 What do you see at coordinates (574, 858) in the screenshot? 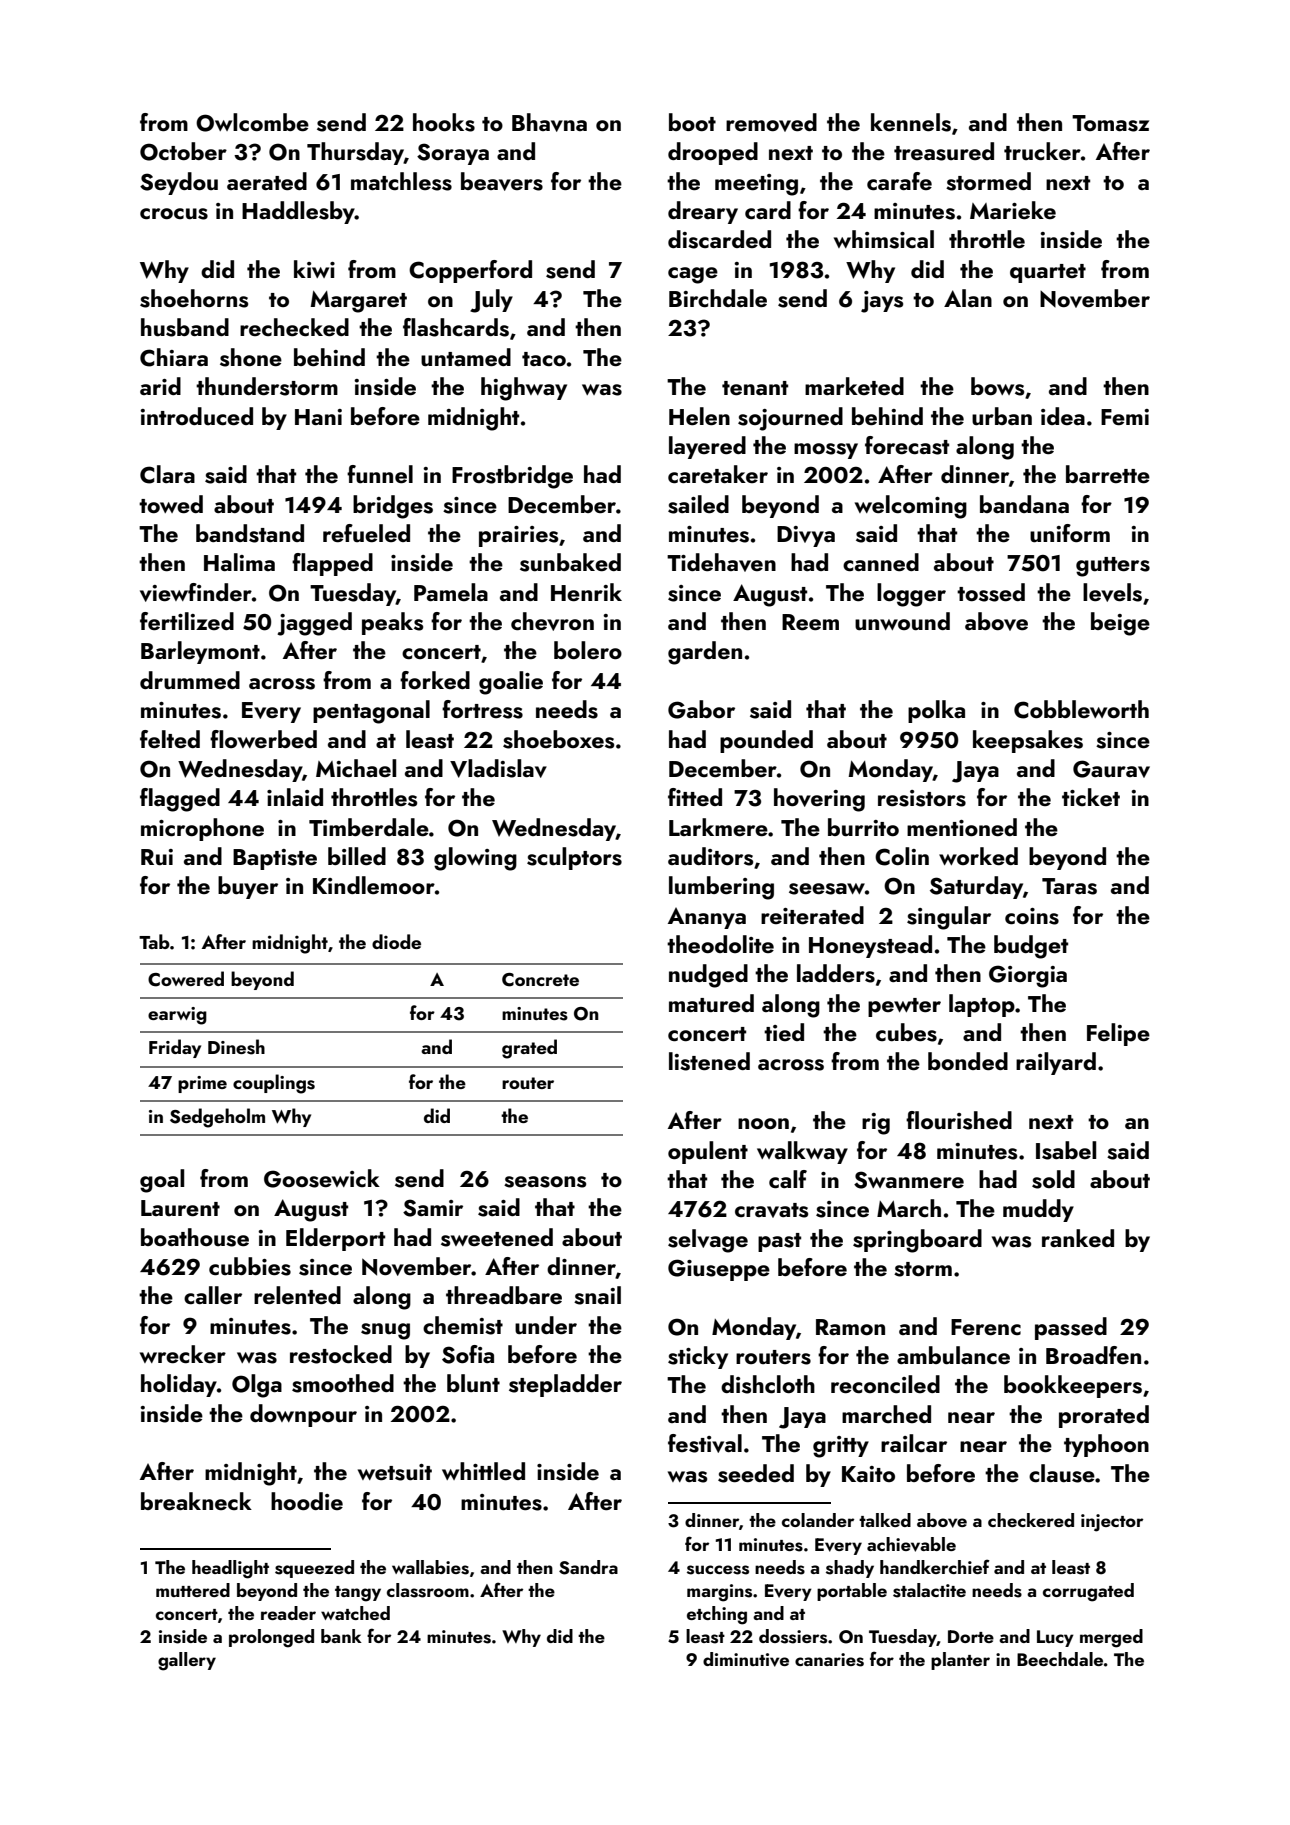
I see `sculptors` at bounding box center [574, 858].
